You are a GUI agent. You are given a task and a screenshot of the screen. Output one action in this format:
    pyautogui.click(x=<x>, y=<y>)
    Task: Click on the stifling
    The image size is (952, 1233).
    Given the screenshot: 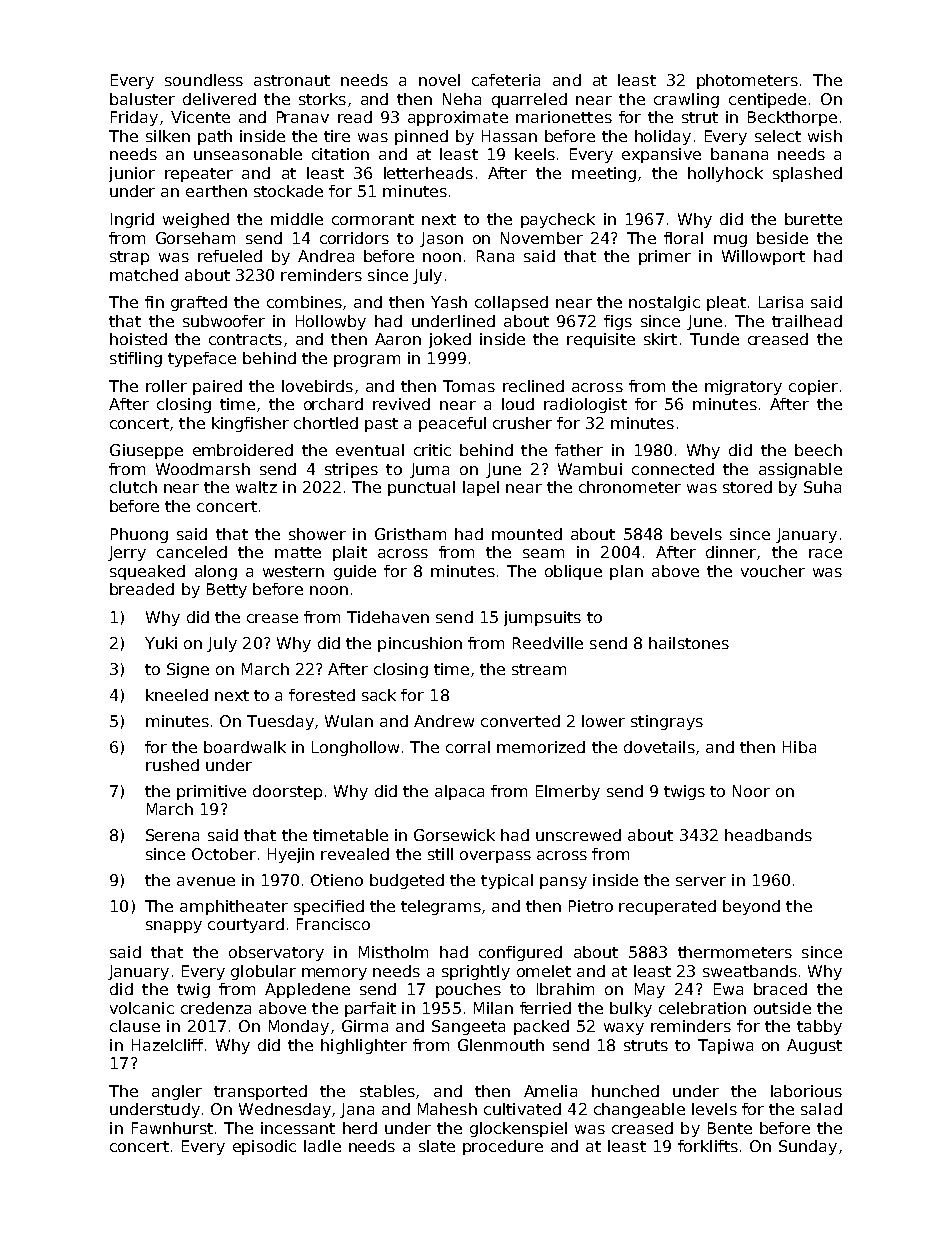 What is the action you would take?
    pyautogui.click(x=136, y=359)
